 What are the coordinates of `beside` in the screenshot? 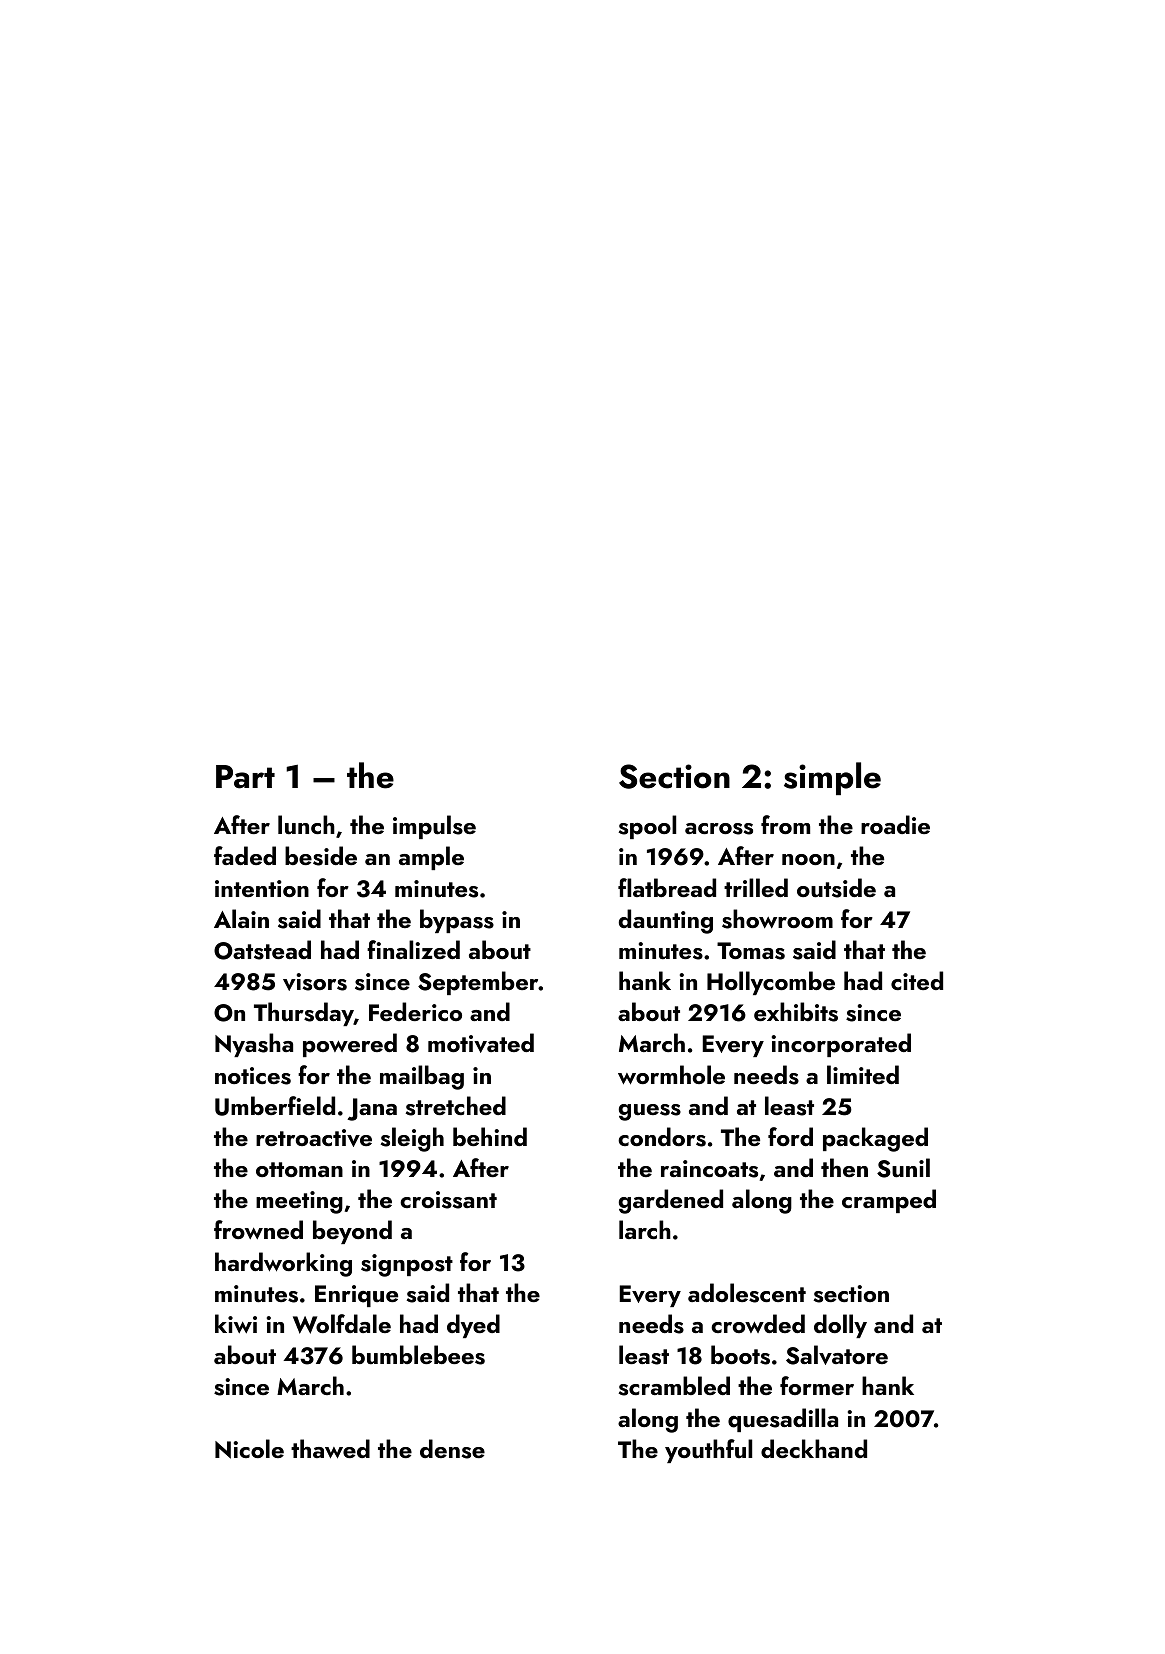 It's located at (321, 856).
